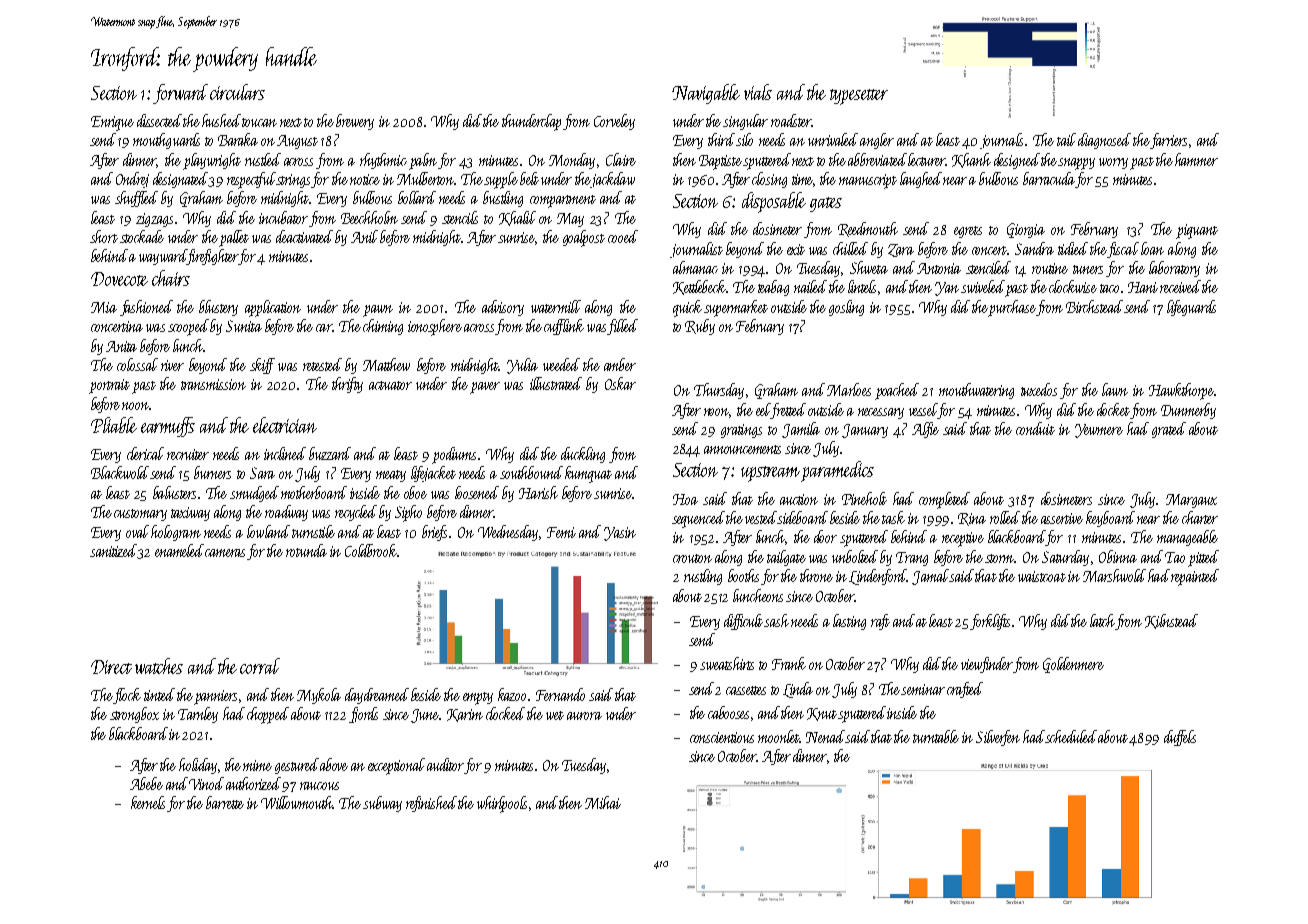 The image size is (1308, 924). What do you see at coordinates (180, 94) in the page?
I see `forward` at bounding box center [180, 94].
